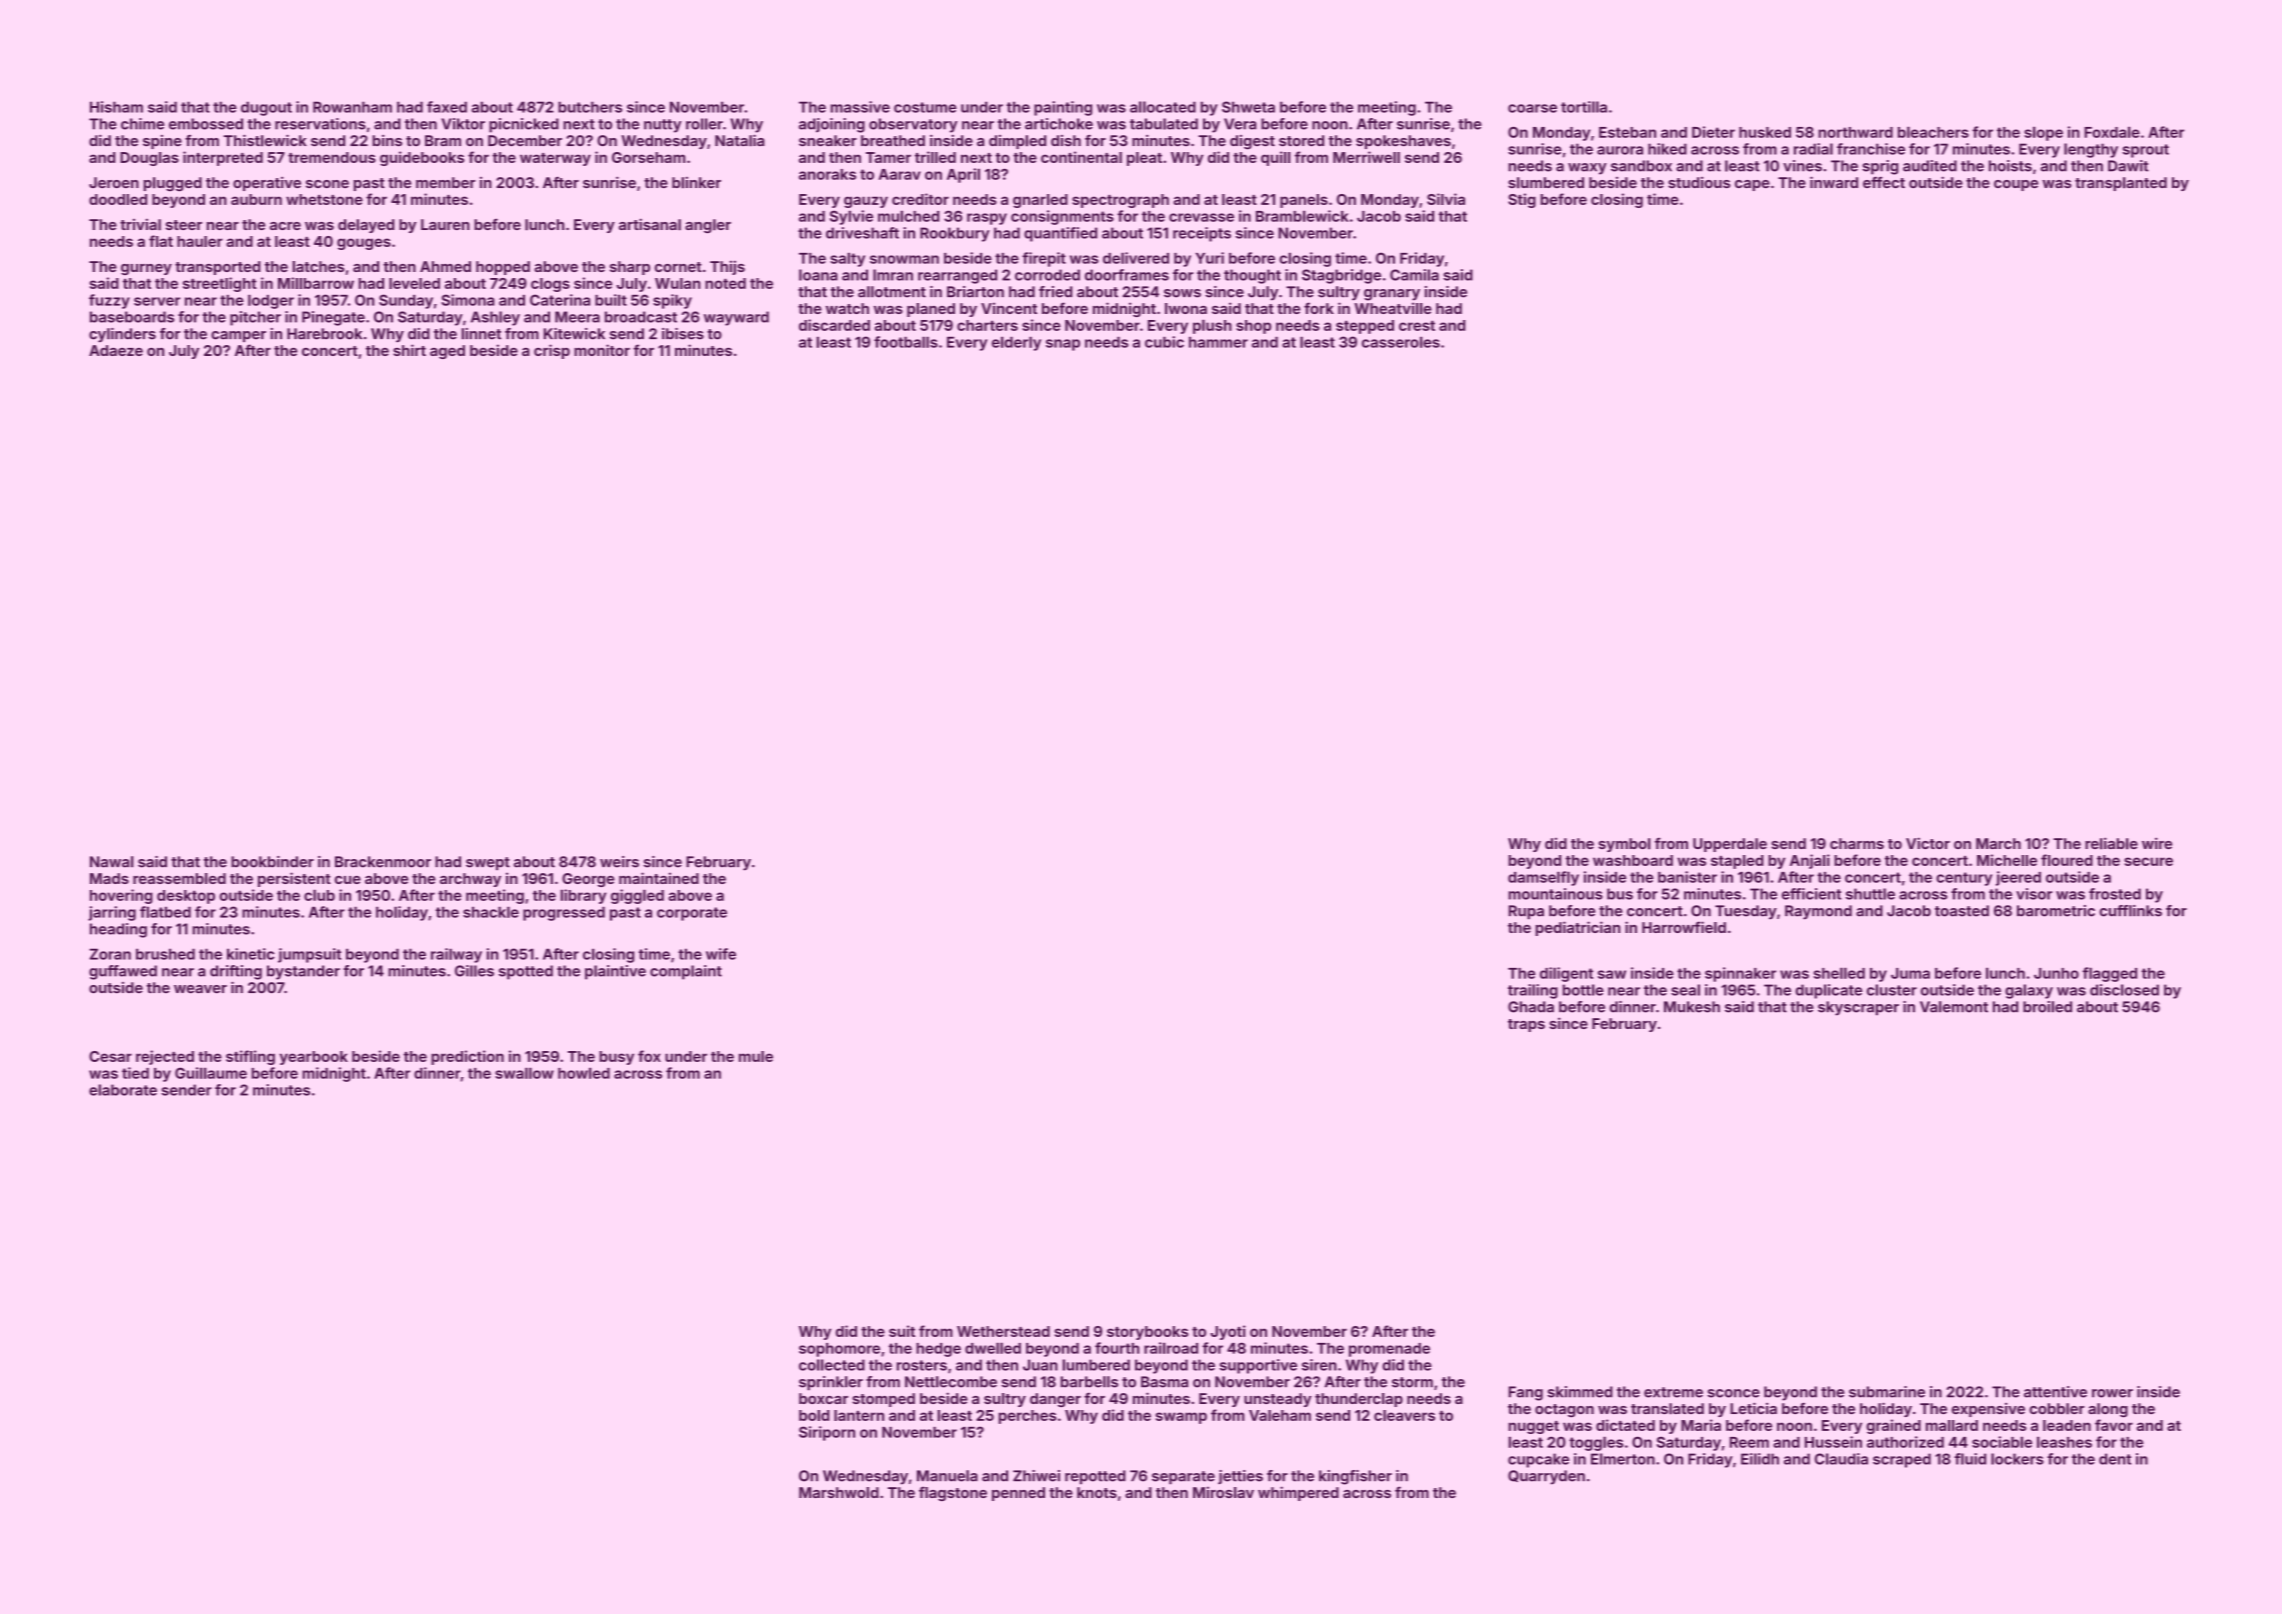 The width and height of the image is (2282, 1614). What do you see at coordinates (1546, 1477) in the image?
I see `Quarryden` at bounding box center [1546, 1477].
